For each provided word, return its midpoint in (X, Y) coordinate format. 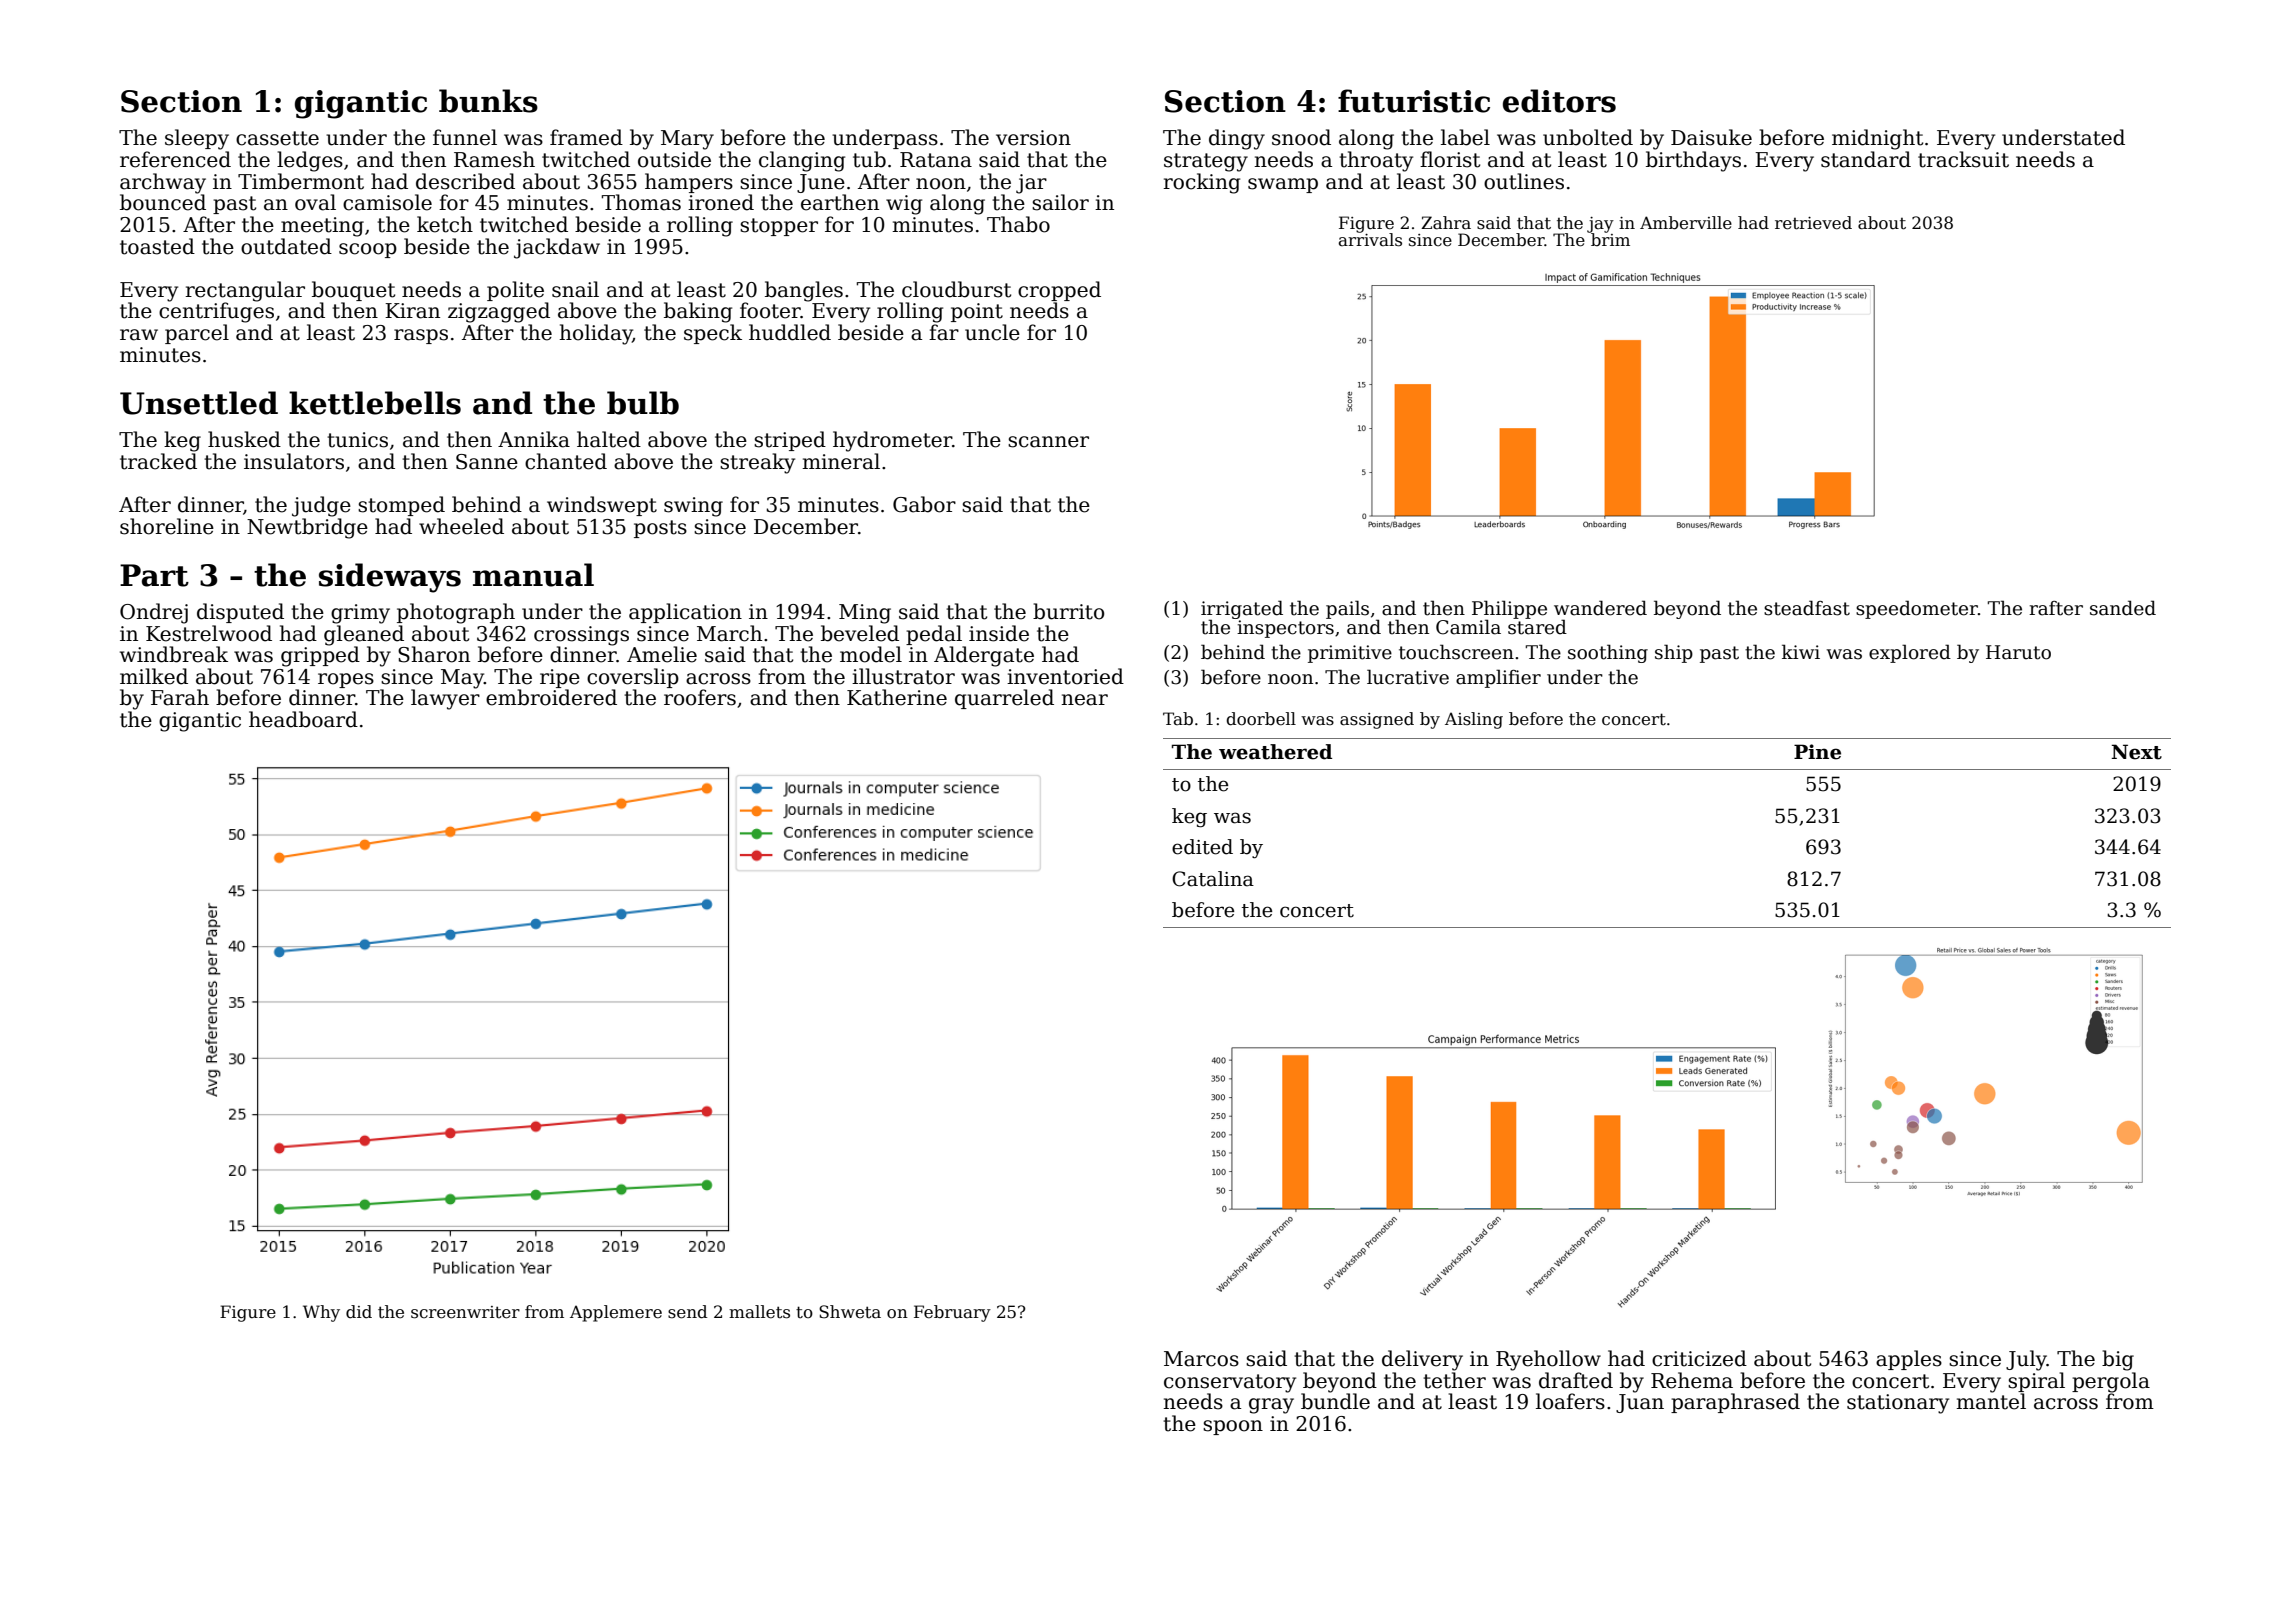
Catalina (1213, 879)
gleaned (364, 635)
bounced (163, 202)
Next (2137, 752)
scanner (1048, 442)
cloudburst (956, 289)
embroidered (551, 697)
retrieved (1813, 223)
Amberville (1686, 223)
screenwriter (465, 1312)
